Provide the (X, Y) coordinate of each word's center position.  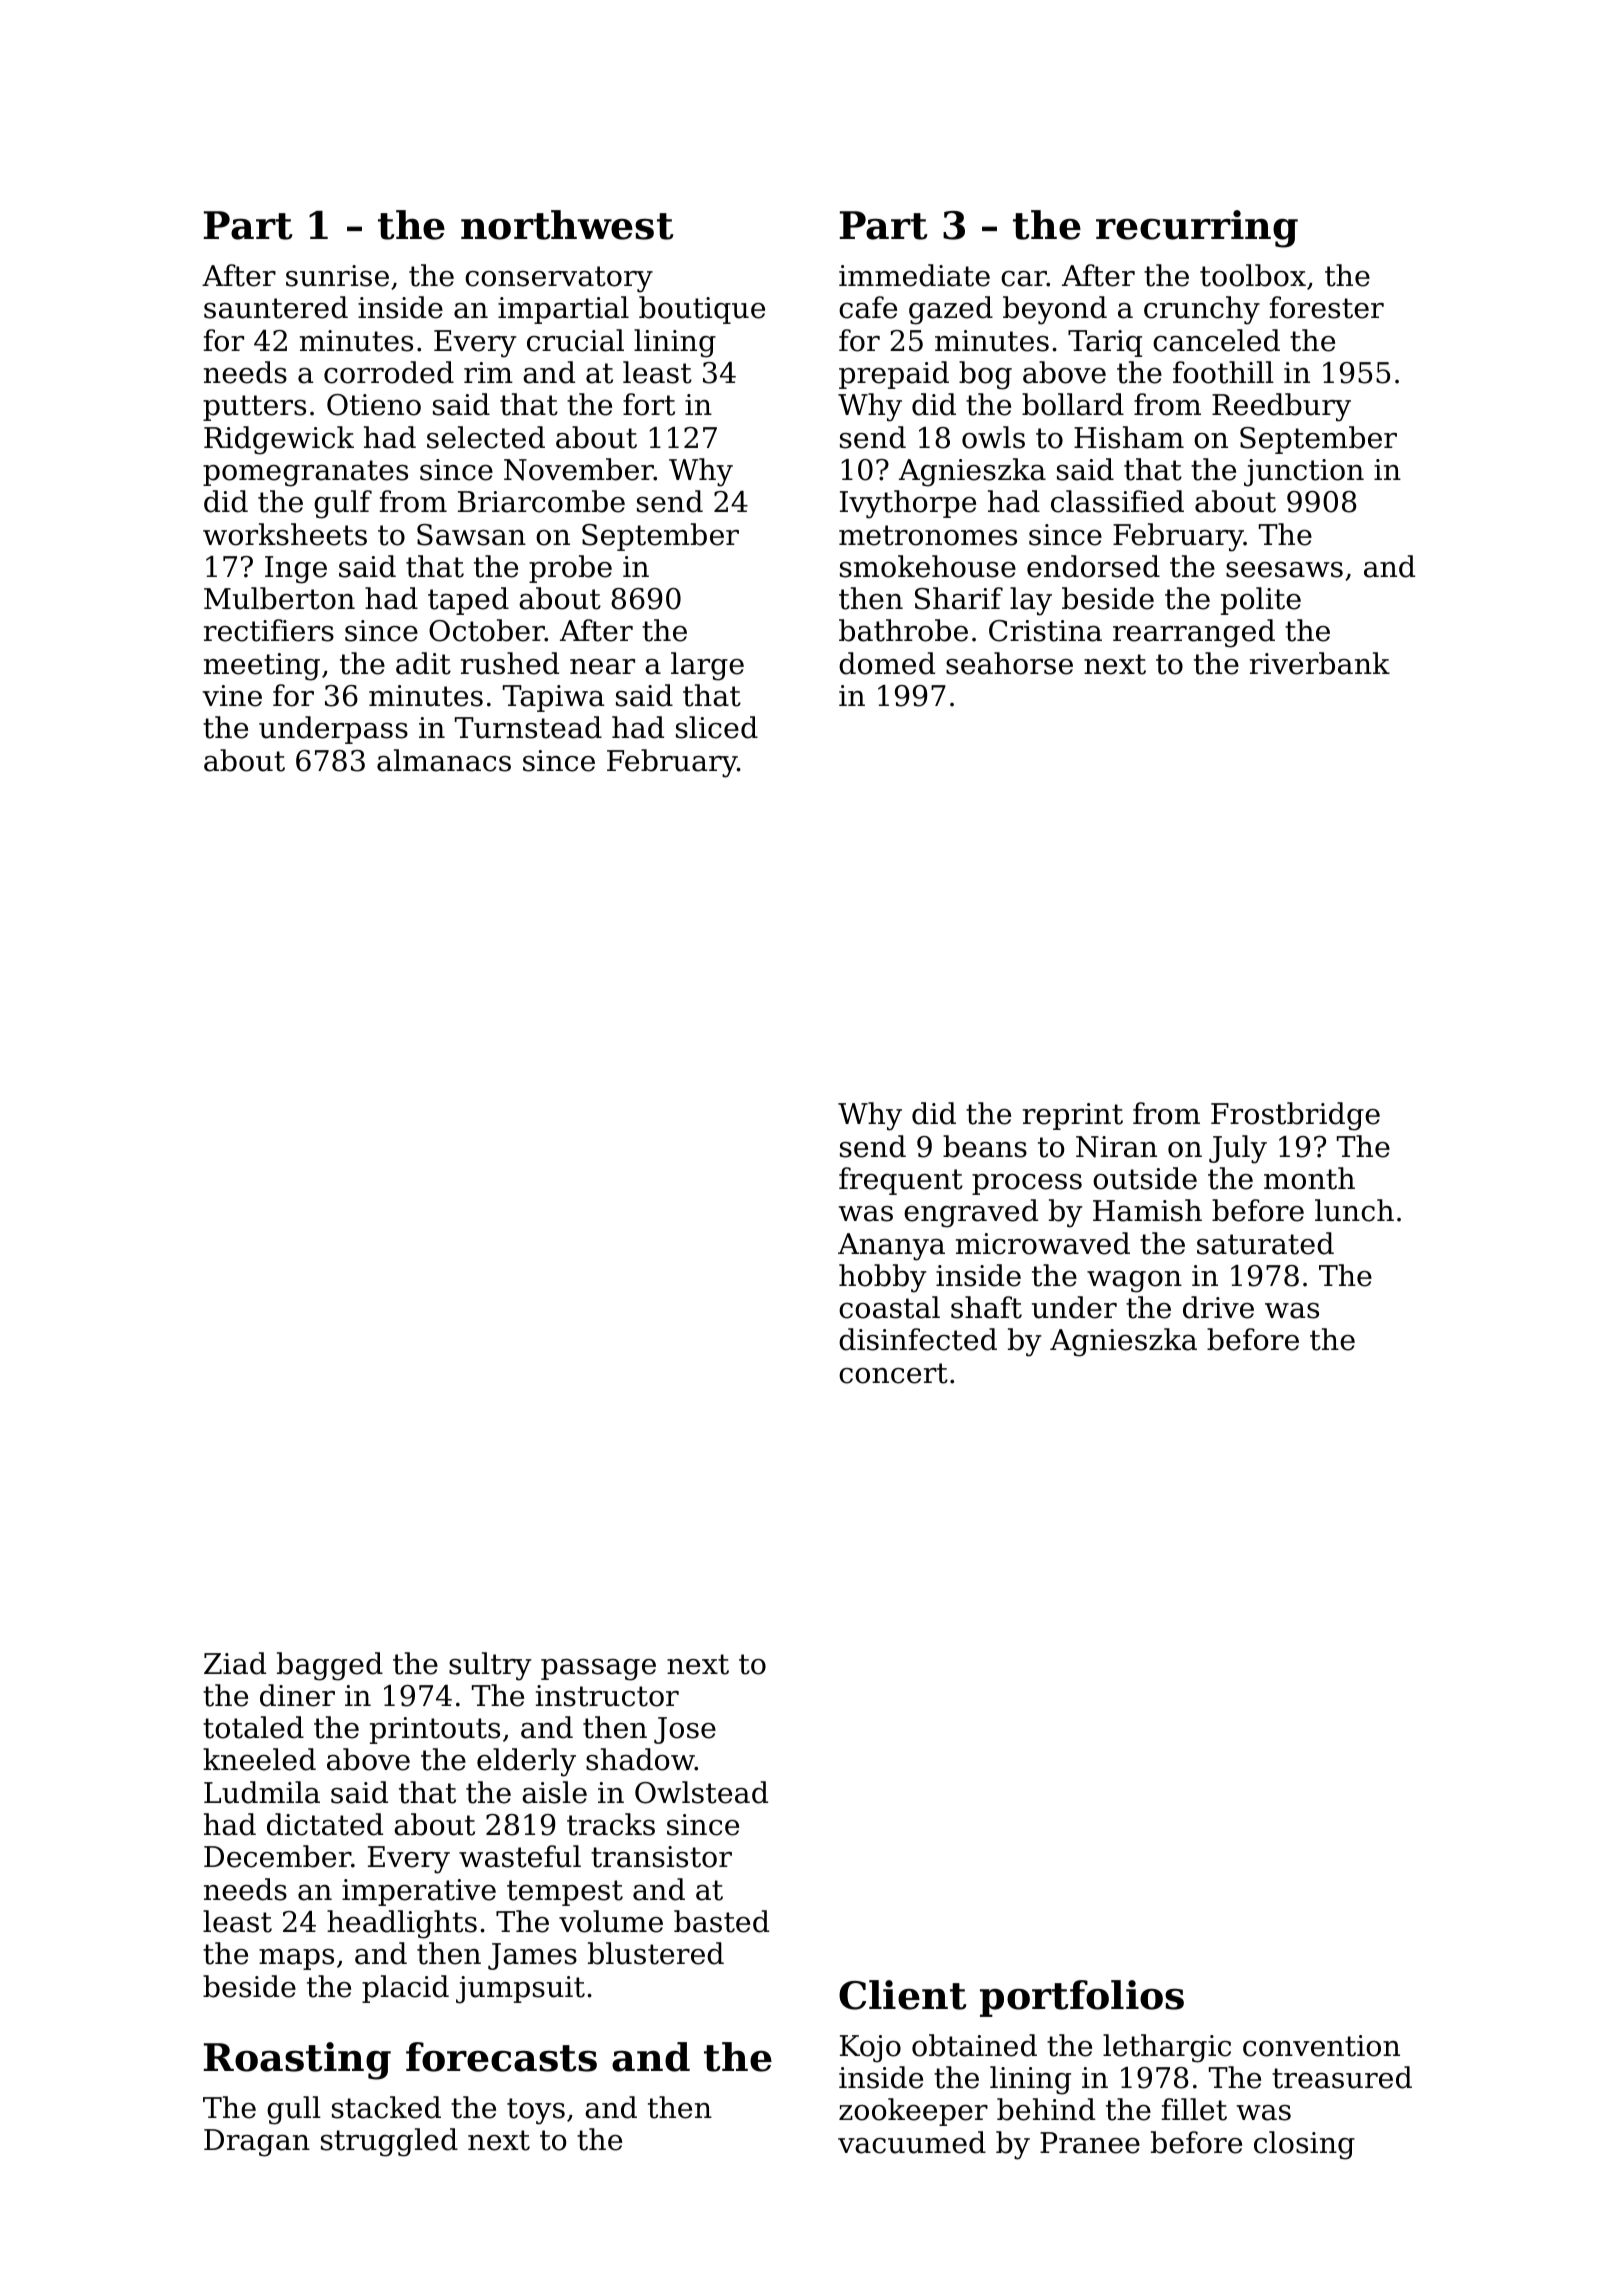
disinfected (918, 1339)
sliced (717, 727)
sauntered (276, 307)
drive (1218, 1307)
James (532, 1956)
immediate (914, 275)
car (1024, 279)
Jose (685, 1730)
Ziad (235, 1663)
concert (893, 1373)
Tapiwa (553, 698)
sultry (490, 1666)
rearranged (1194, 633)
